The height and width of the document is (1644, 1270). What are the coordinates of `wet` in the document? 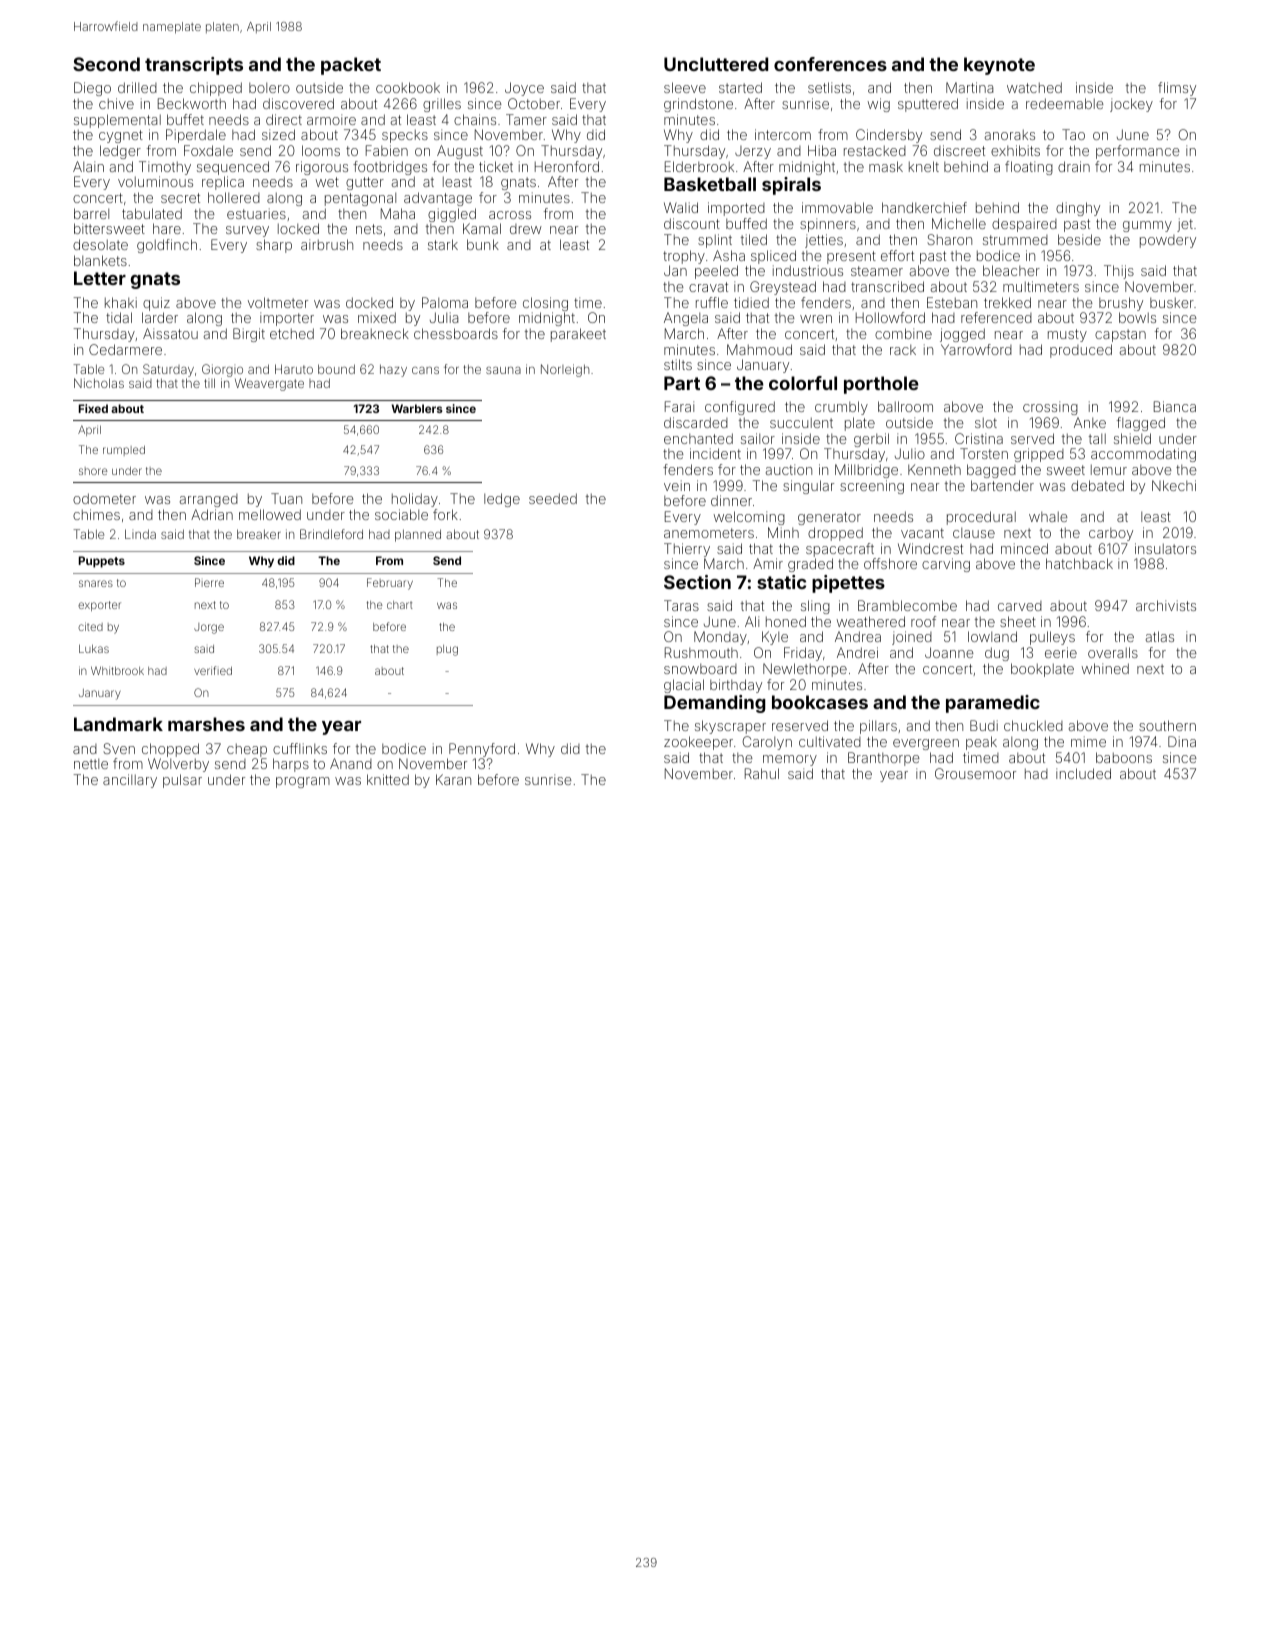 It's located at (327, 182).
